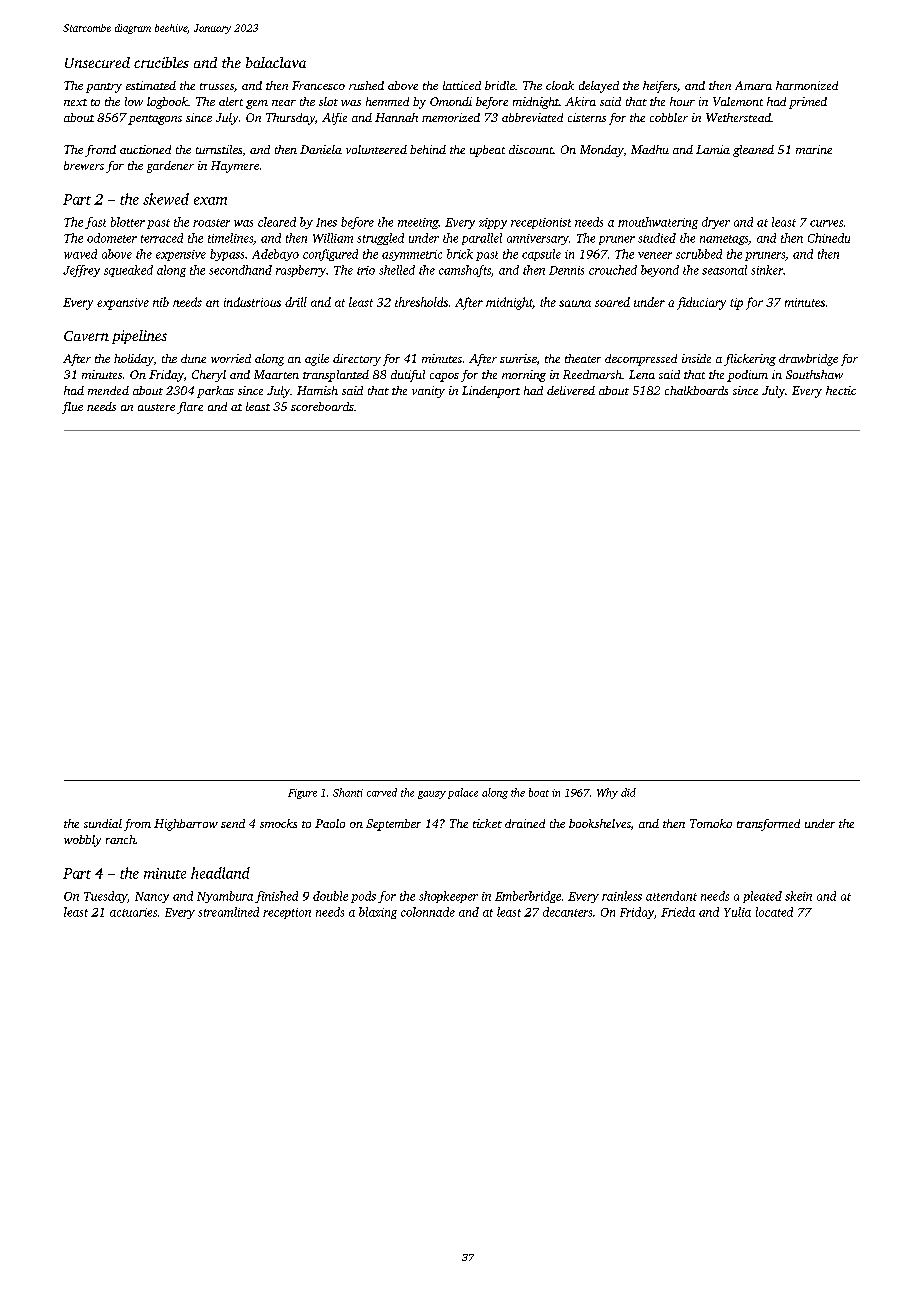  Describe the element at coordinates (82, 841) in the document. I see `wobbly` at that location.
